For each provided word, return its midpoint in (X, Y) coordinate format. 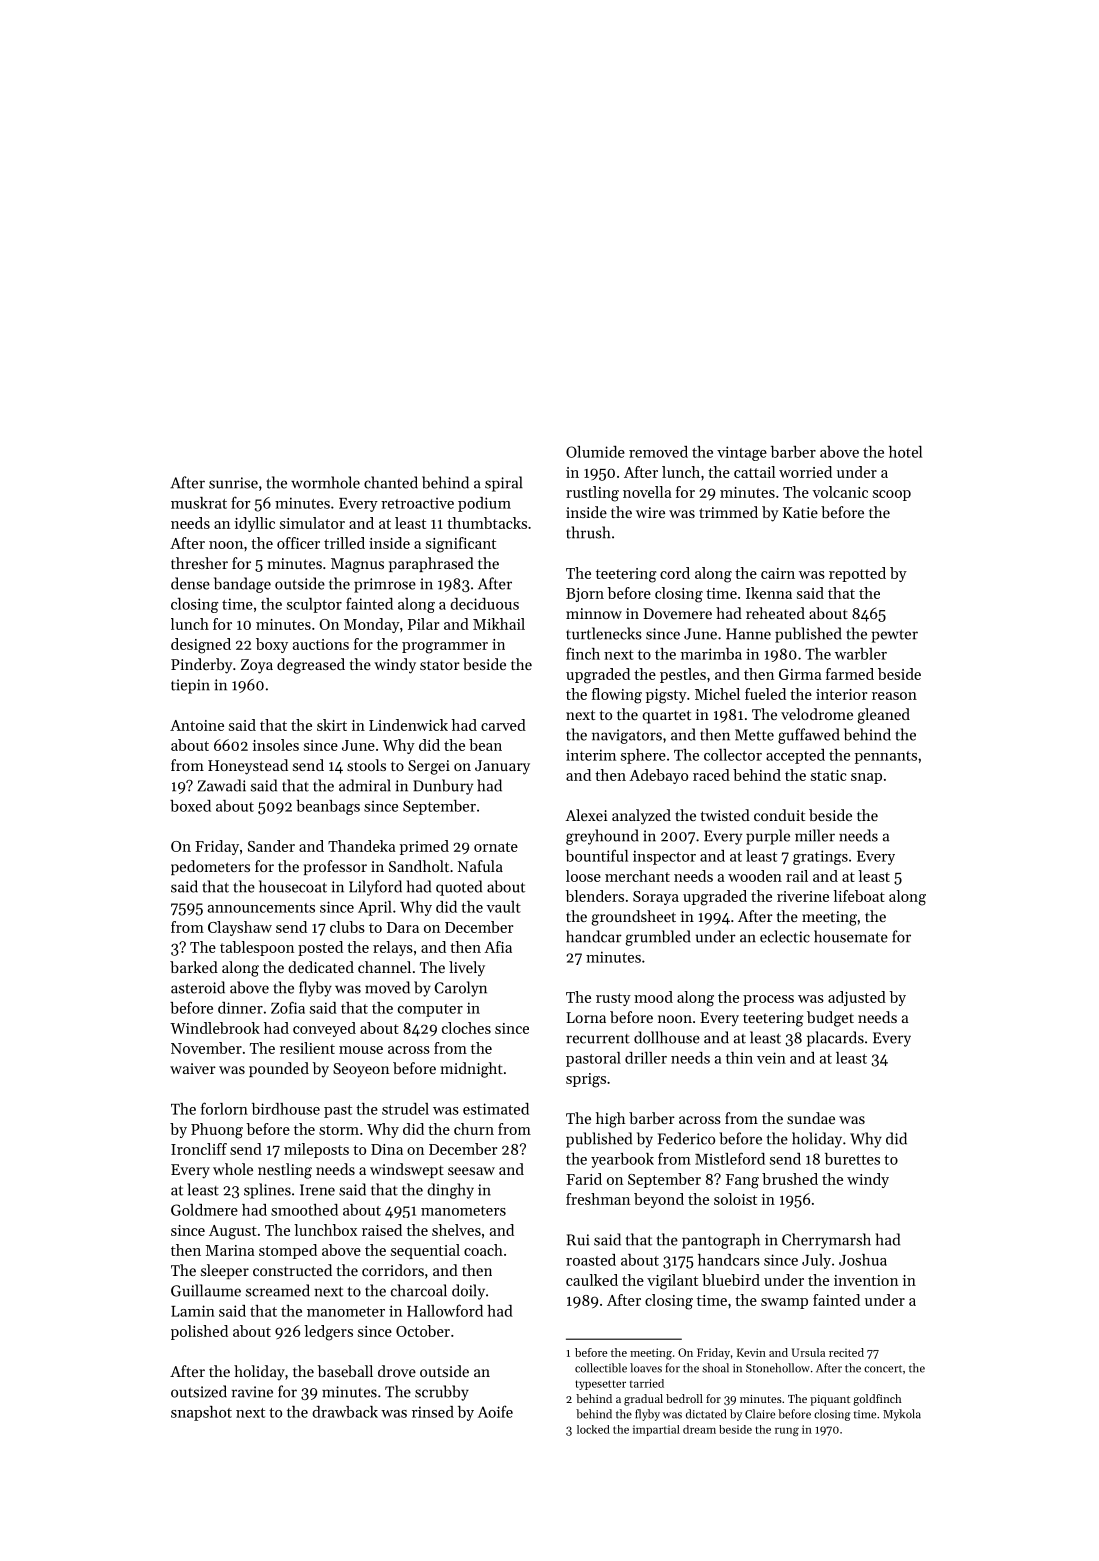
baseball (345, 1371)
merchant (637, 876)
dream (699, 1429)
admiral (365, 785)
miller (815, 835)
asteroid (198, 987)
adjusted (857, 998)
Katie (800, 512)
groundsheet (633, 918)
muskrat (199, 503)
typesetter (600, 1385)
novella (647, 492)
